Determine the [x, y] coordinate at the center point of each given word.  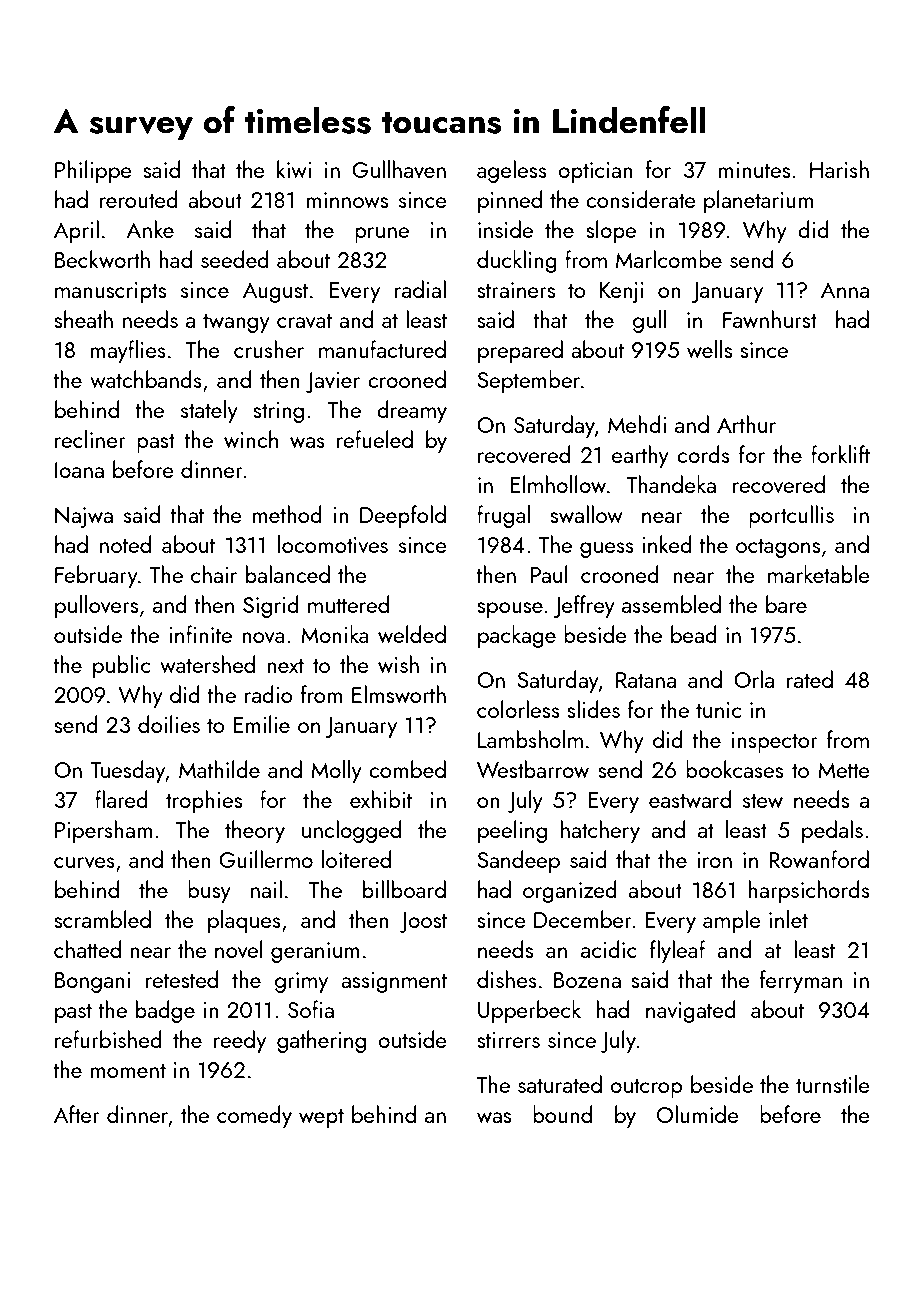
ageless [512, 171]
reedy [240, 1041]
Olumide [698, 1114]
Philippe [93, 171]
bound [562, 1114]
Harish [839, 169]
